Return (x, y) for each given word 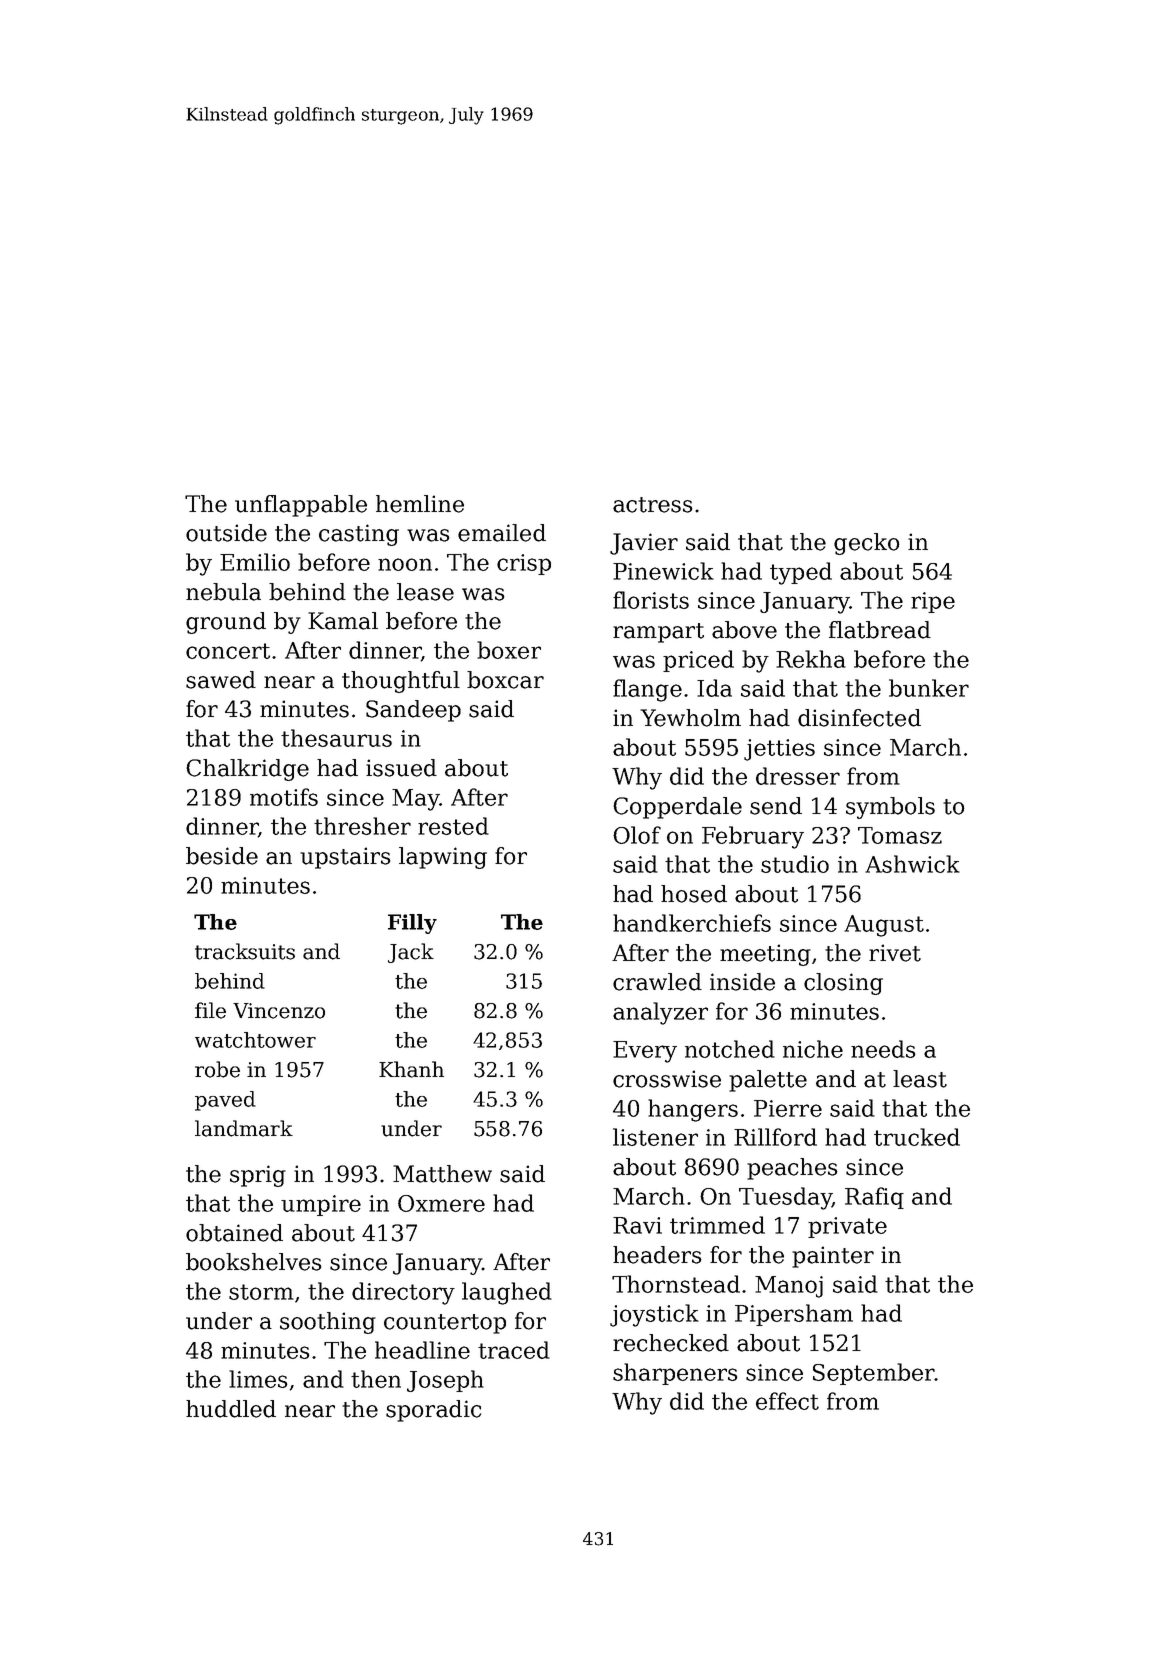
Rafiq (874, 1198)
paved (225, 1101)
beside (222, 856)
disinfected (859, 718)
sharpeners (675, 1374)
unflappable (301, 506)
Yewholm (690, 718)
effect (787, 1401)
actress (653, 505)
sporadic (433, 1411)
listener (655, 1137)
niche (813, 1049)
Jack (411, 953)
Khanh (411, 1069)
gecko (867, 544)
